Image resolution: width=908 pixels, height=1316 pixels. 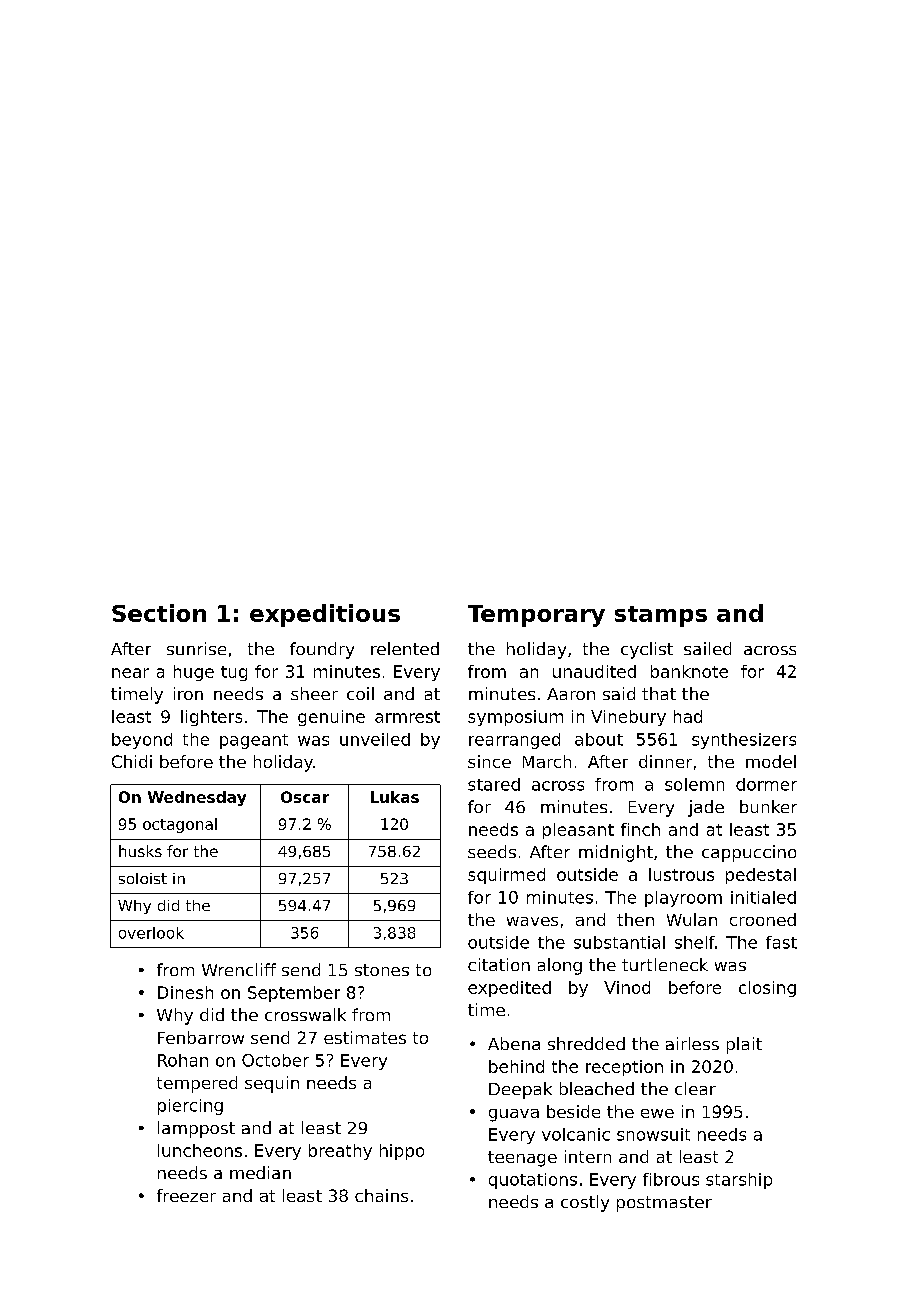 I want to click on seeds, so click(x=492, y=851).
